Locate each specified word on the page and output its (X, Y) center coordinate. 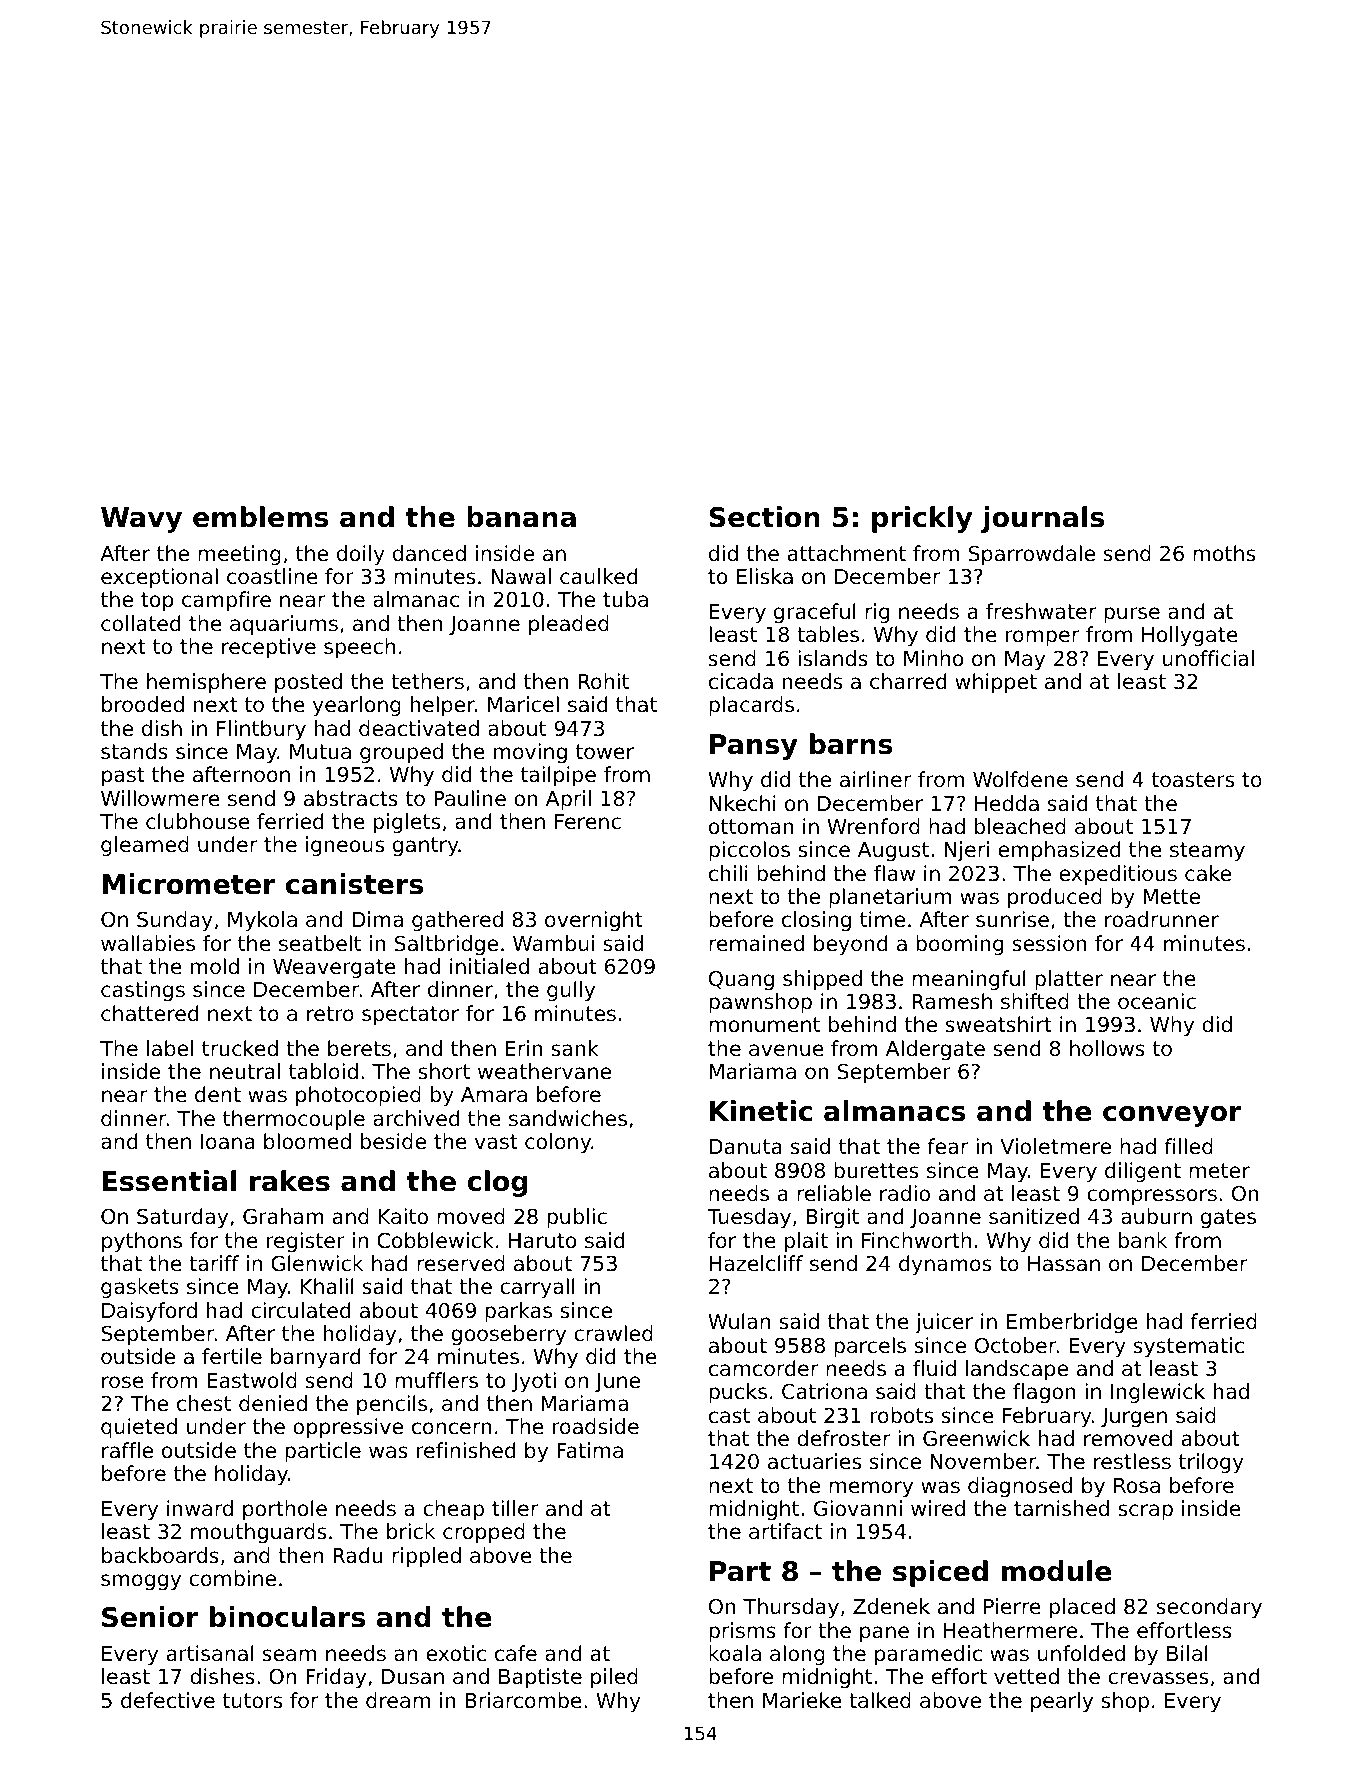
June (617, 1382)
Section (764, 517)
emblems (261, 517)
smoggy (141, 1582)
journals (1042, 519)
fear (947, 1146)
